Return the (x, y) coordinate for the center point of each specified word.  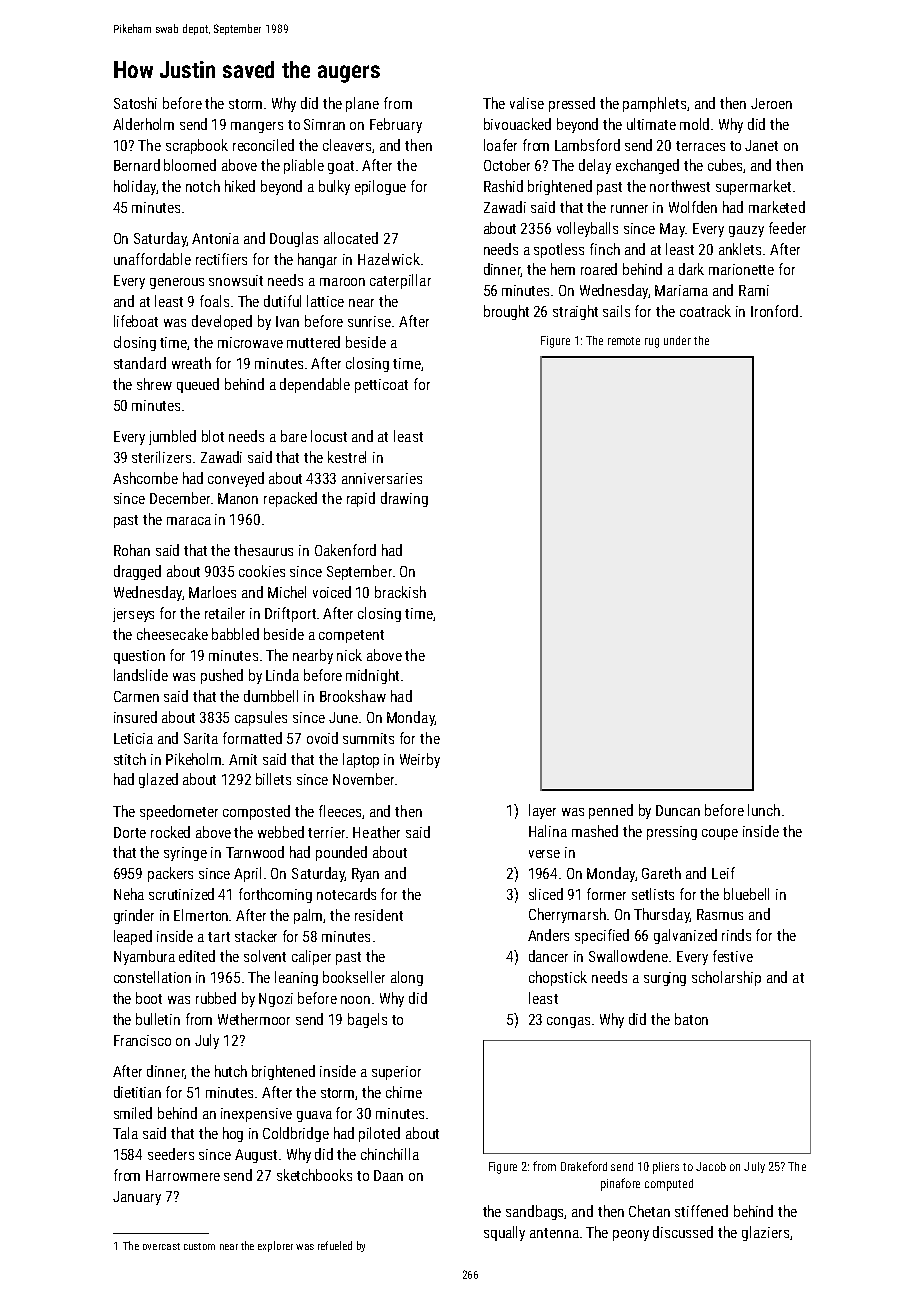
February (396, 125)
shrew (154, 384)
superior (396, 1073)
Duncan (678, 810)
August (256, 1156)
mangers (257, 127)
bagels (367, 1020)
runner (629, 209)
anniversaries (382, 478)
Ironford (774, 311)
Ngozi (276, 1000)
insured (135, 717)
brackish (400, 592)
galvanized (685, 936)
